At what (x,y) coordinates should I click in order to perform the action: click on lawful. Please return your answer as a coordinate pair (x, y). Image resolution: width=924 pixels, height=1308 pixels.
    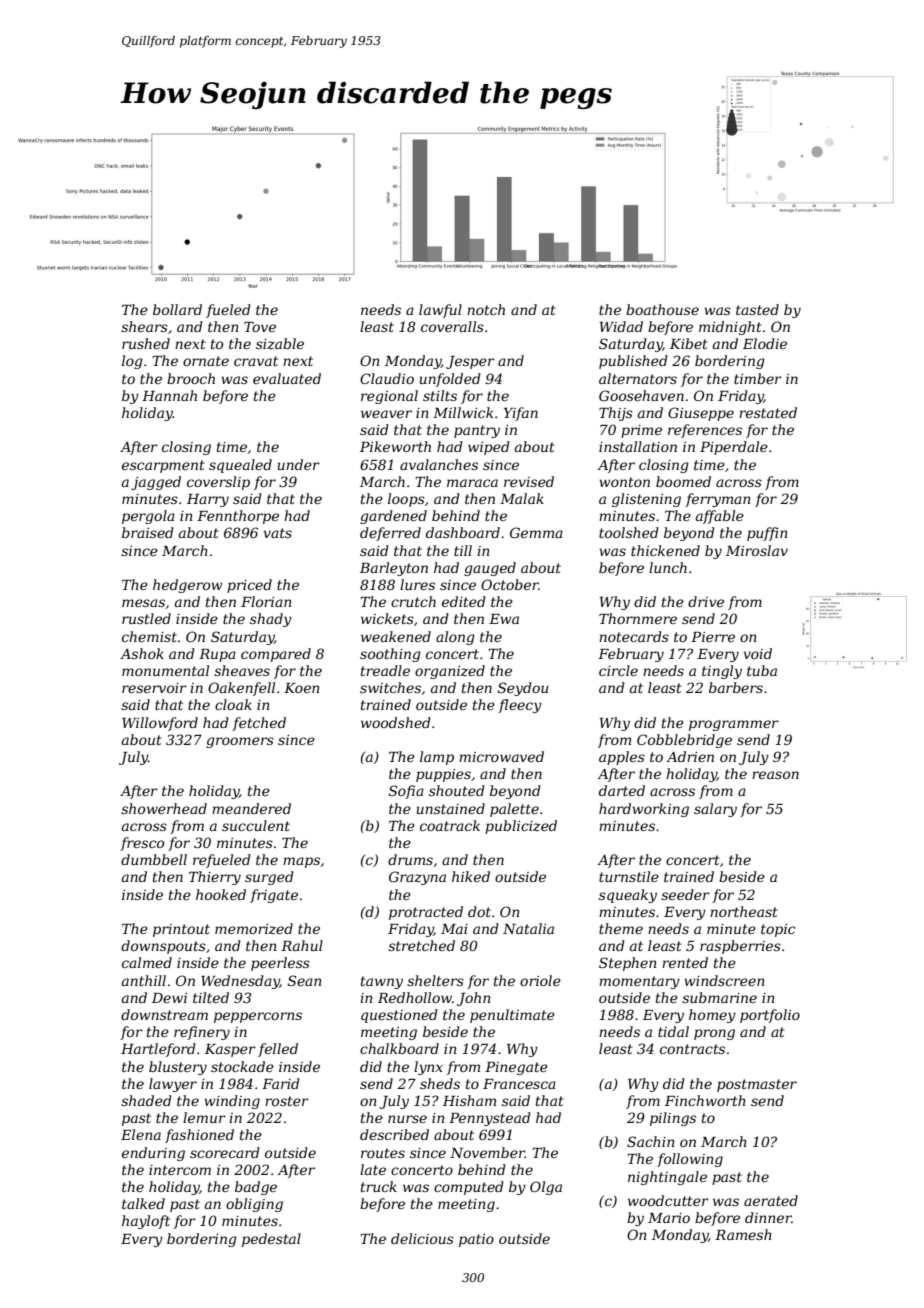
    Looking at the image, I should click on (440, 311).
